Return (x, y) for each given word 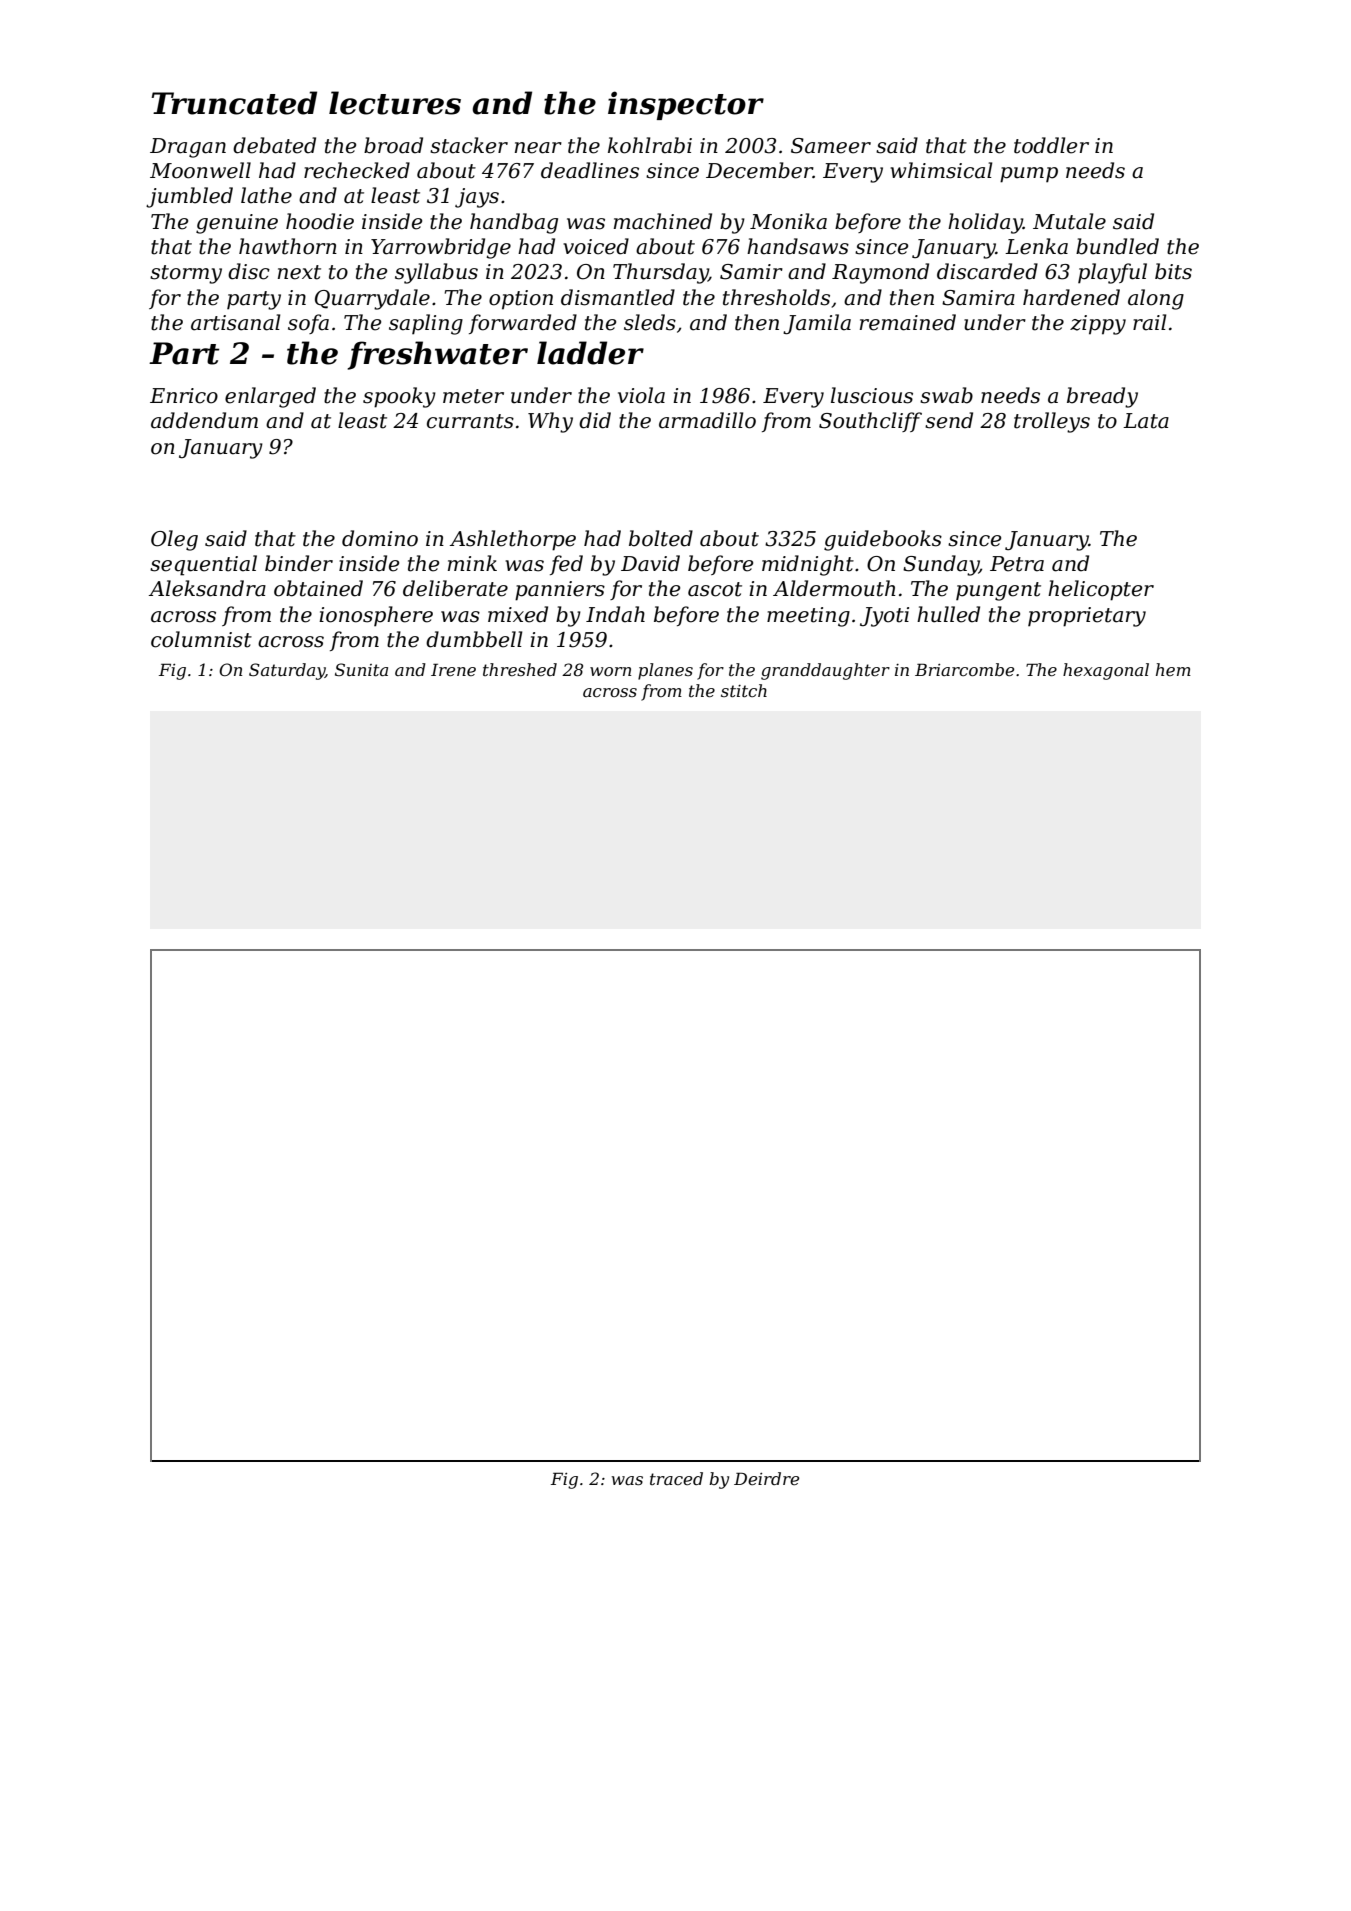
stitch (744, 690)
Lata (1146, 421)
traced (676, 1478)
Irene (453, 669)
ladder (590, 353)
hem (1173, 669)
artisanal (235, 322)
